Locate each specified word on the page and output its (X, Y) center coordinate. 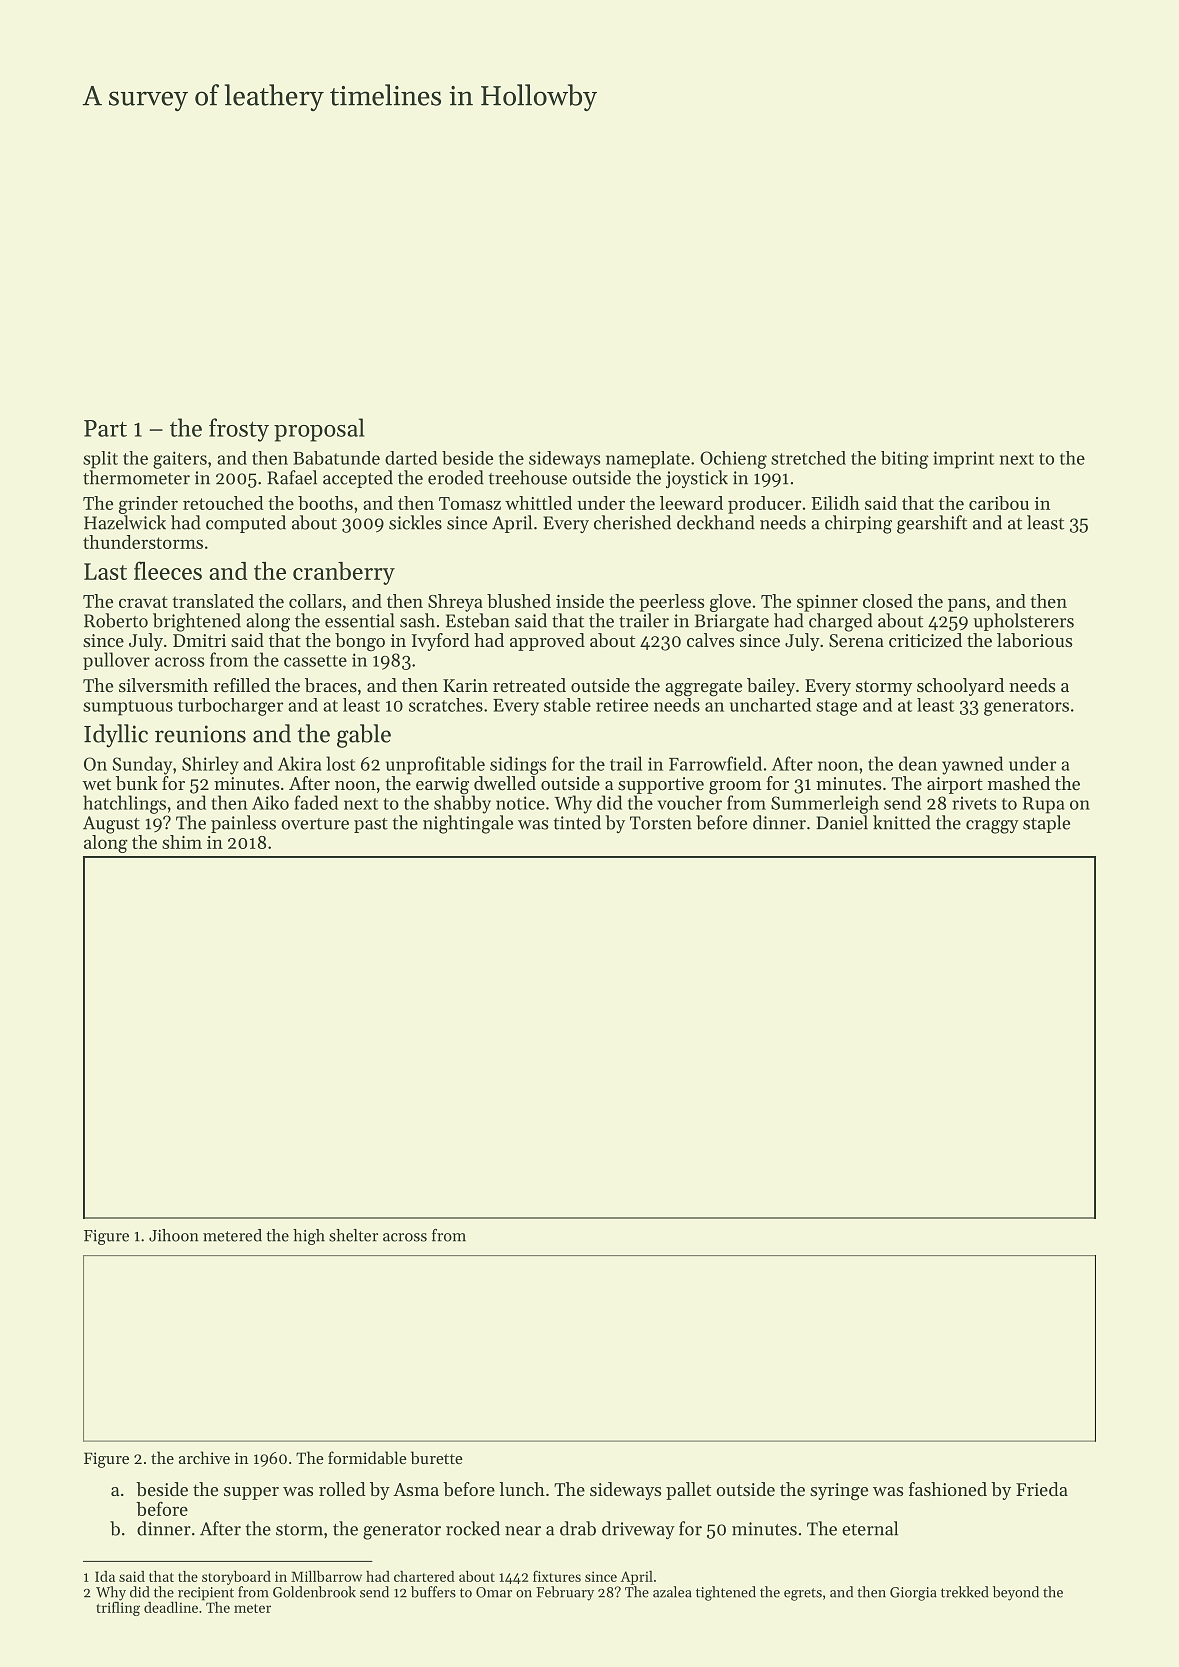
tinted (577, 822)
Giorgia (913, 1594)
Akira (299, 763)
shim (182, 842)
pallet (688, 1491)
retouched (223, 503)
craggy (992, 827)
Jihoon (174, 1235)
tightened (726, 1593)
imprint (963, 460)
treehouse (528, 477)
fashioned (948, 1489)
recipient (206, 1594)
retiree (622, 705)
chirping (858, 524)
